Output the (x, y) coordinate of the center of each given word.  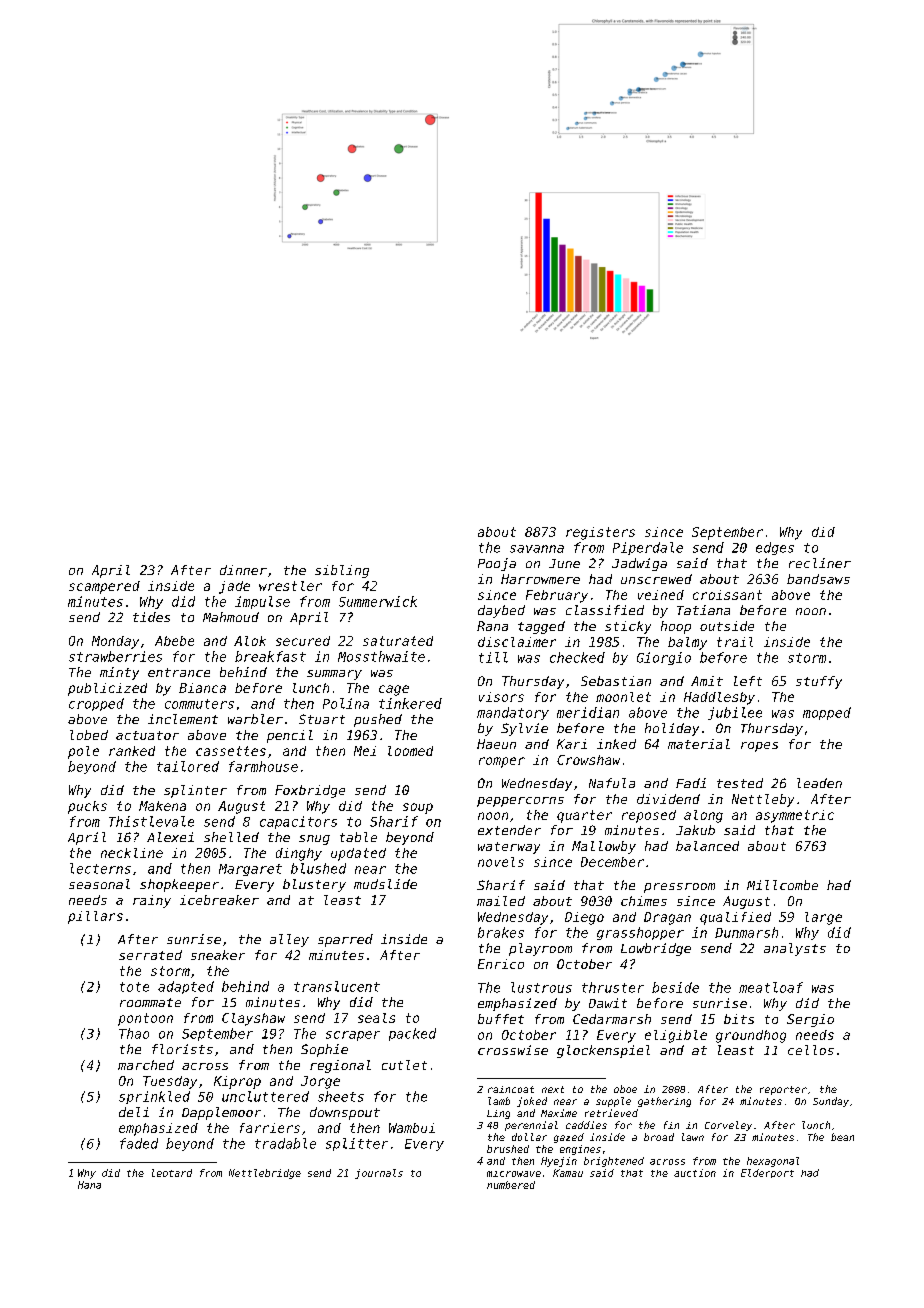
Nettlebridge (265, 1174)
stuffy (819, 682)
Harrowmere (540, 579)
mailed (501, 901)
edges (775, 548)
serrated (150, 955)
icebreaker (219, 900)
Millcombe (782, 885)
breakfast (270, 656)
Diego (584, 918)
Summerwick (378, 601)
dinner (243, 570)
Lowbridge (656, 949)
